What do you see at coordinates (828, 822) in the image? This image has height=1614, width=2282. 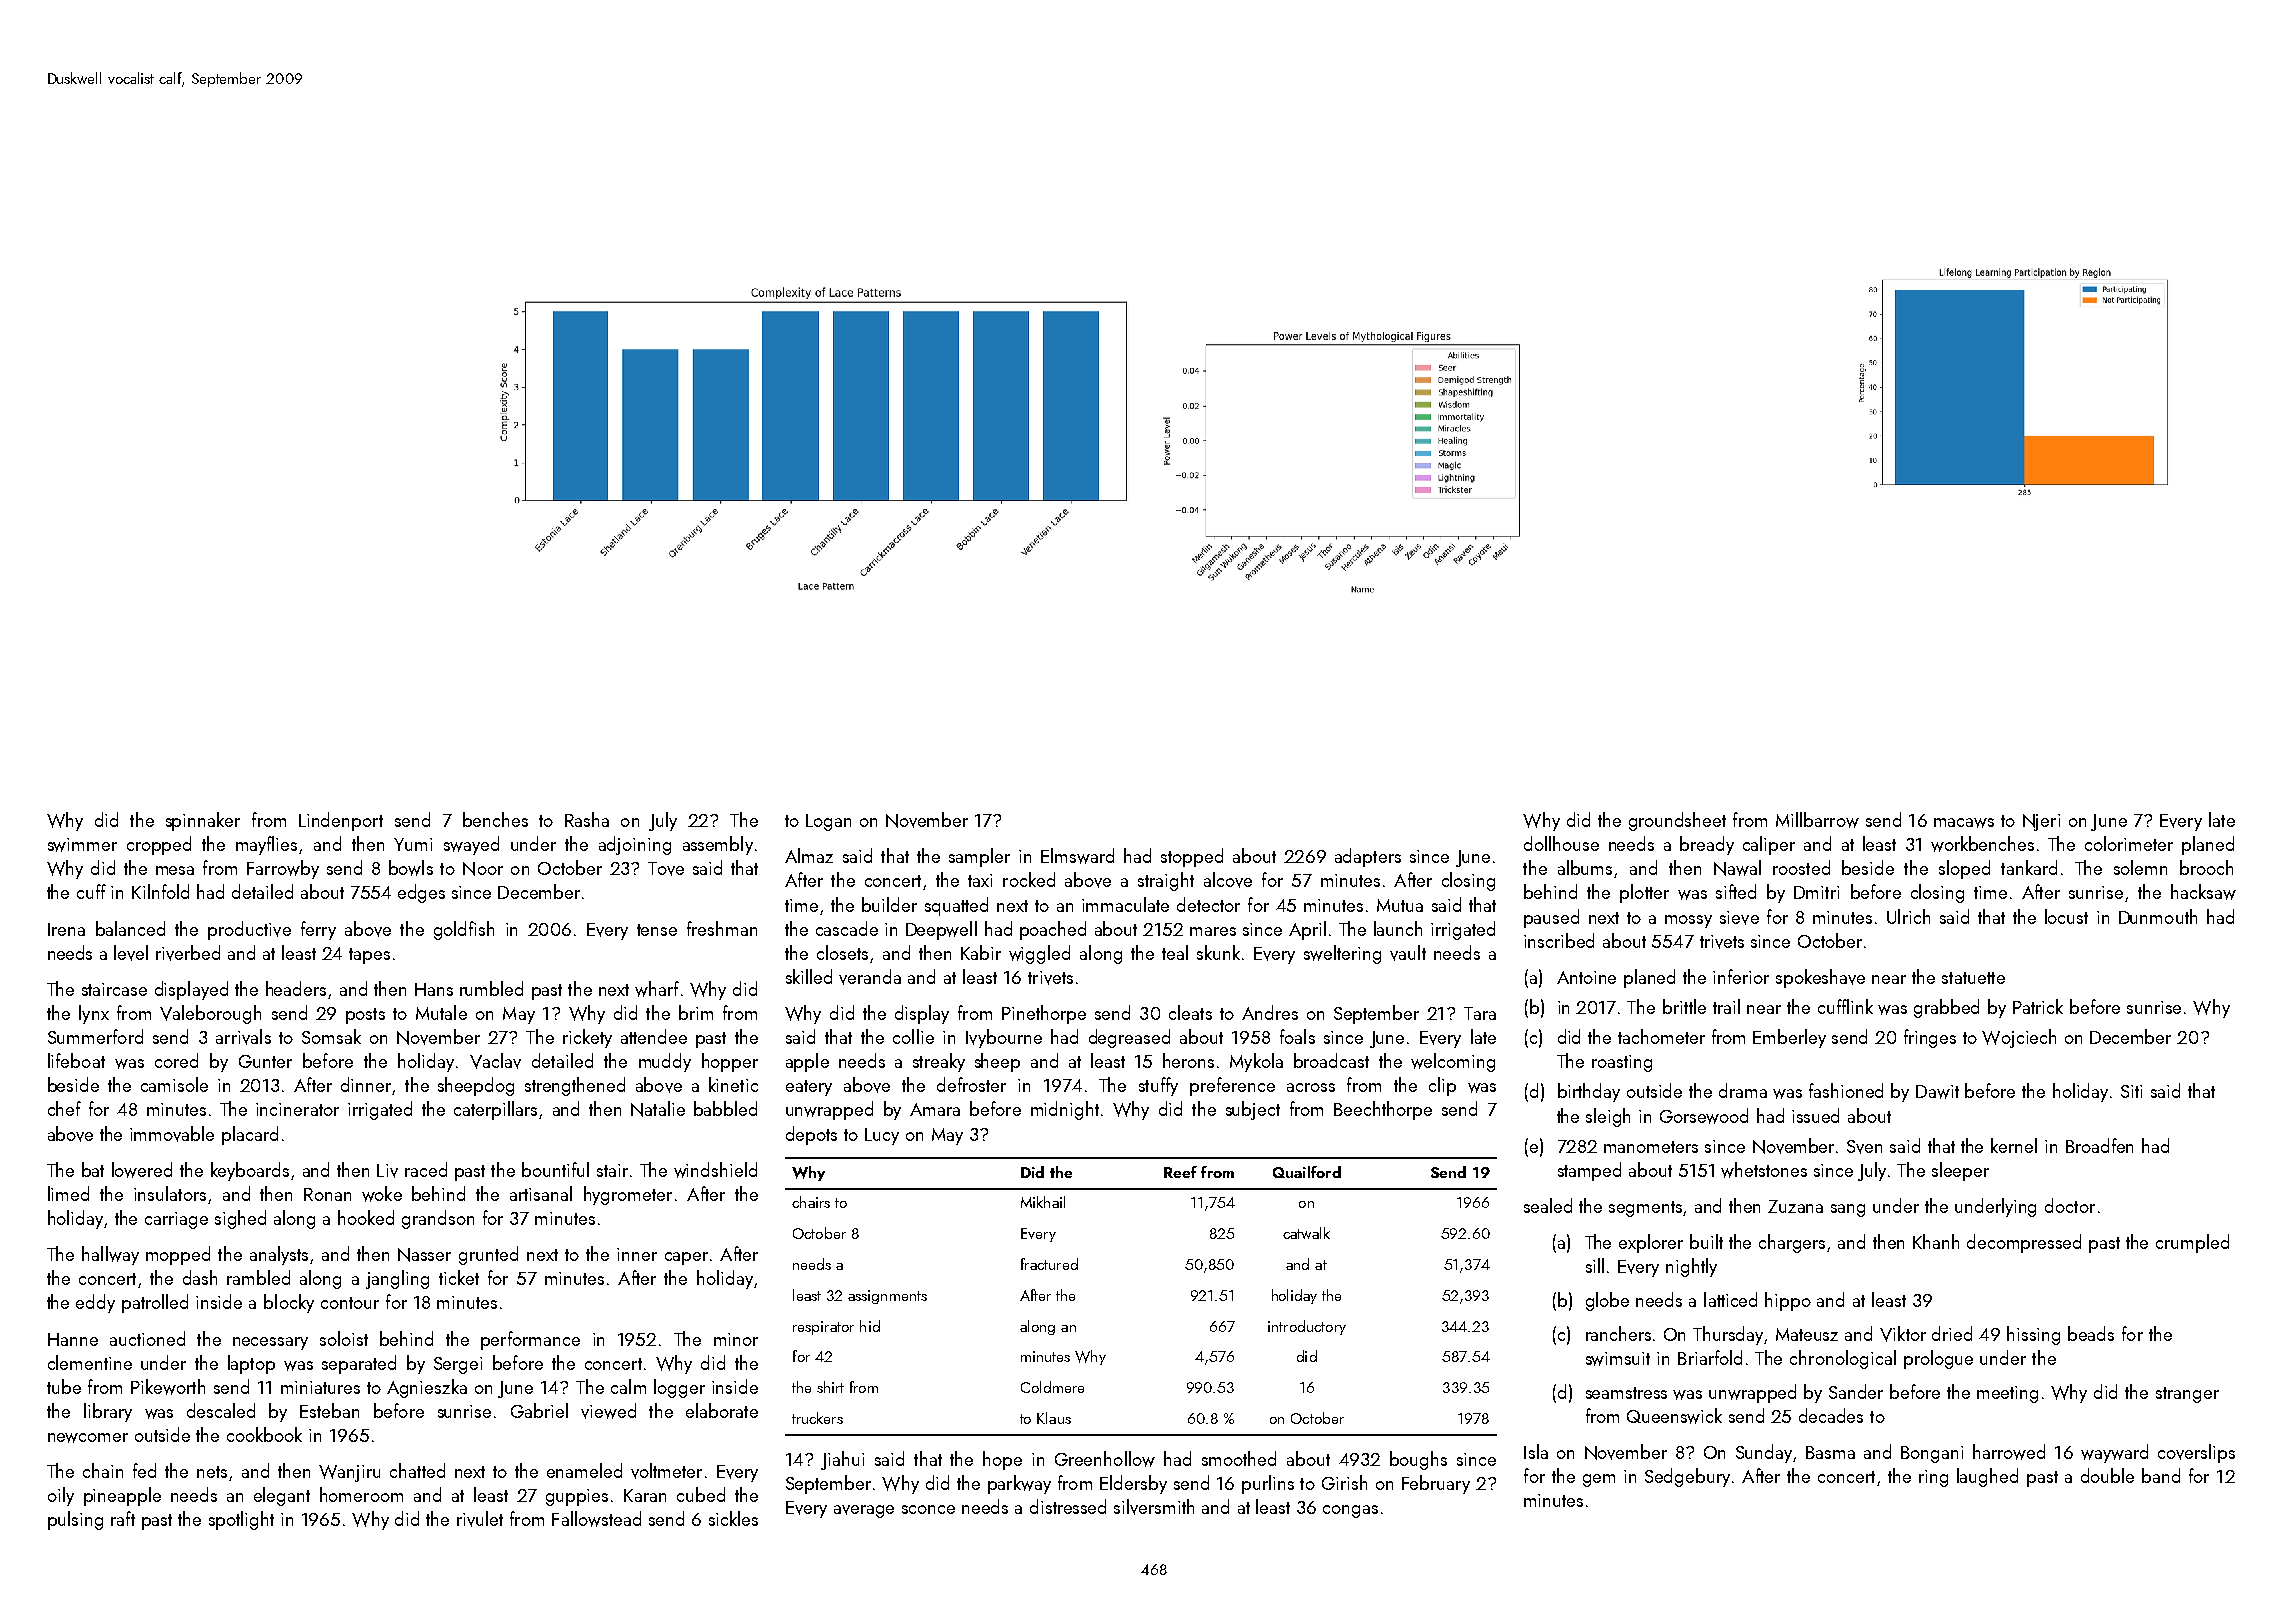 I see `Logan` at bounding box center [828, 822].
